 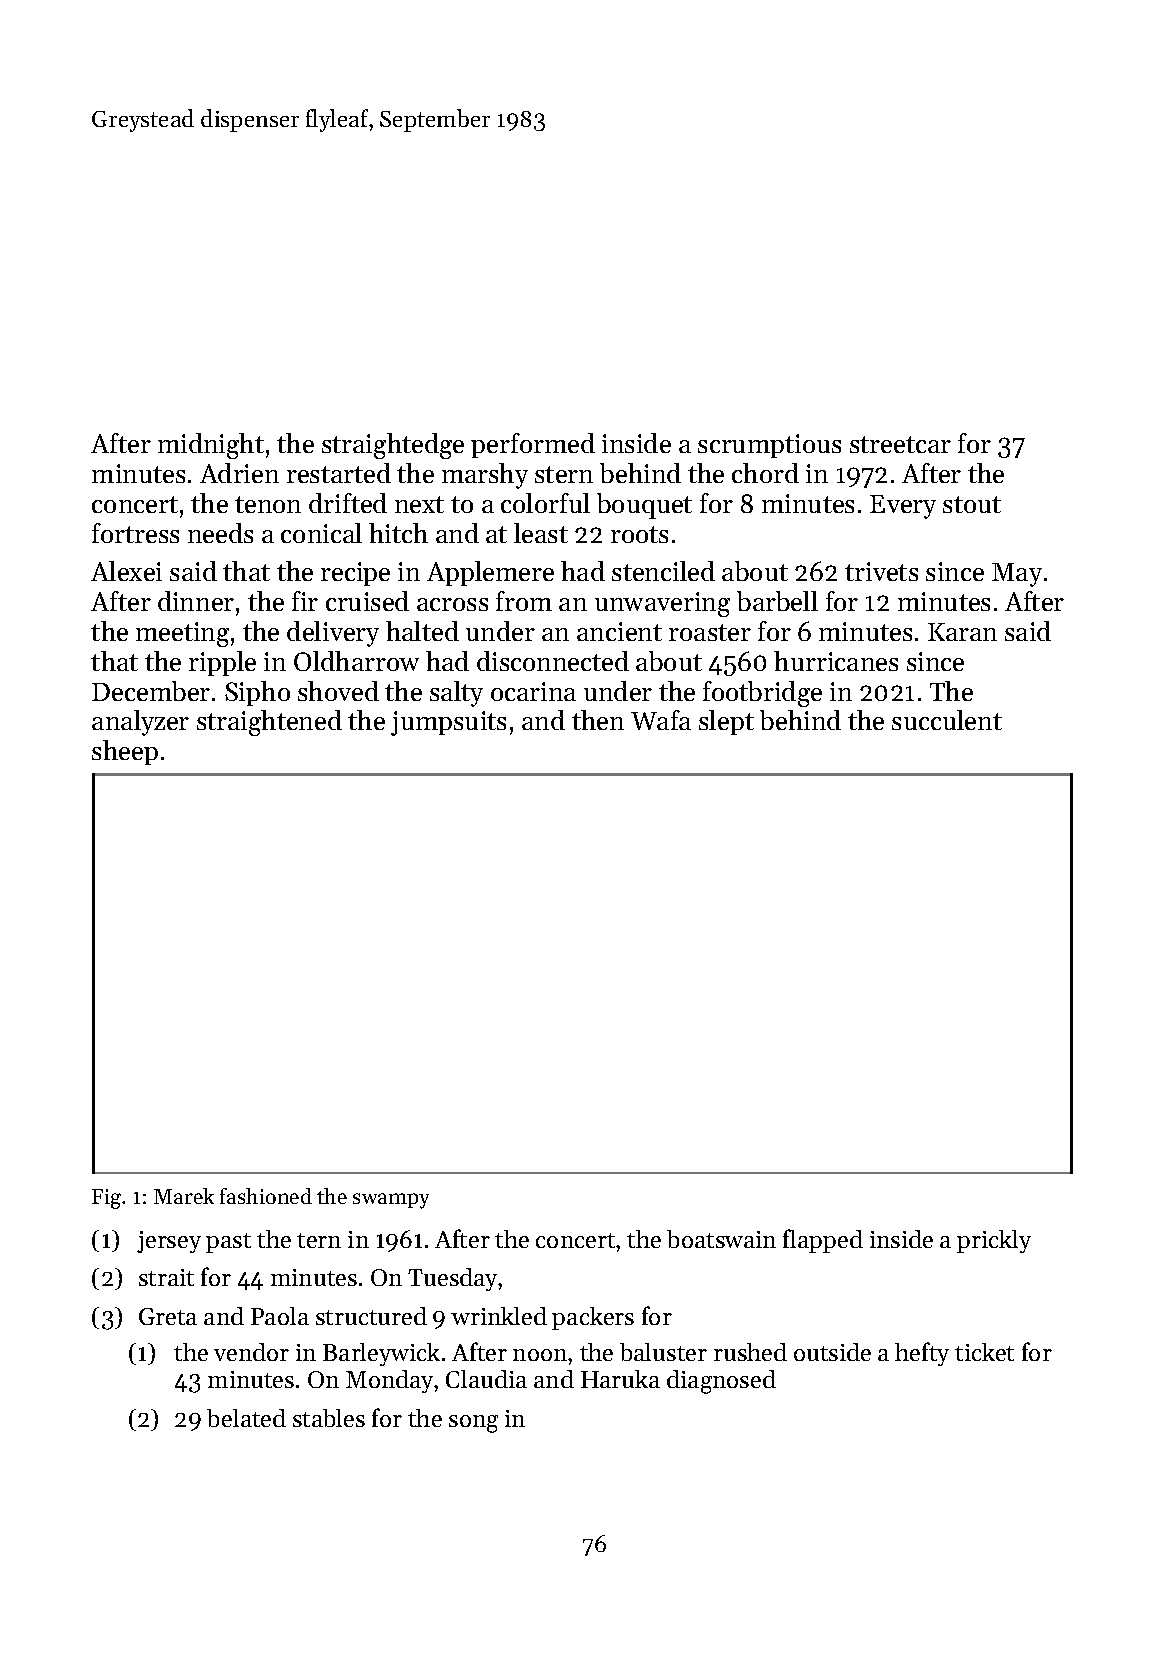 I want to click on streetcar, so click(x=900, y=444).
